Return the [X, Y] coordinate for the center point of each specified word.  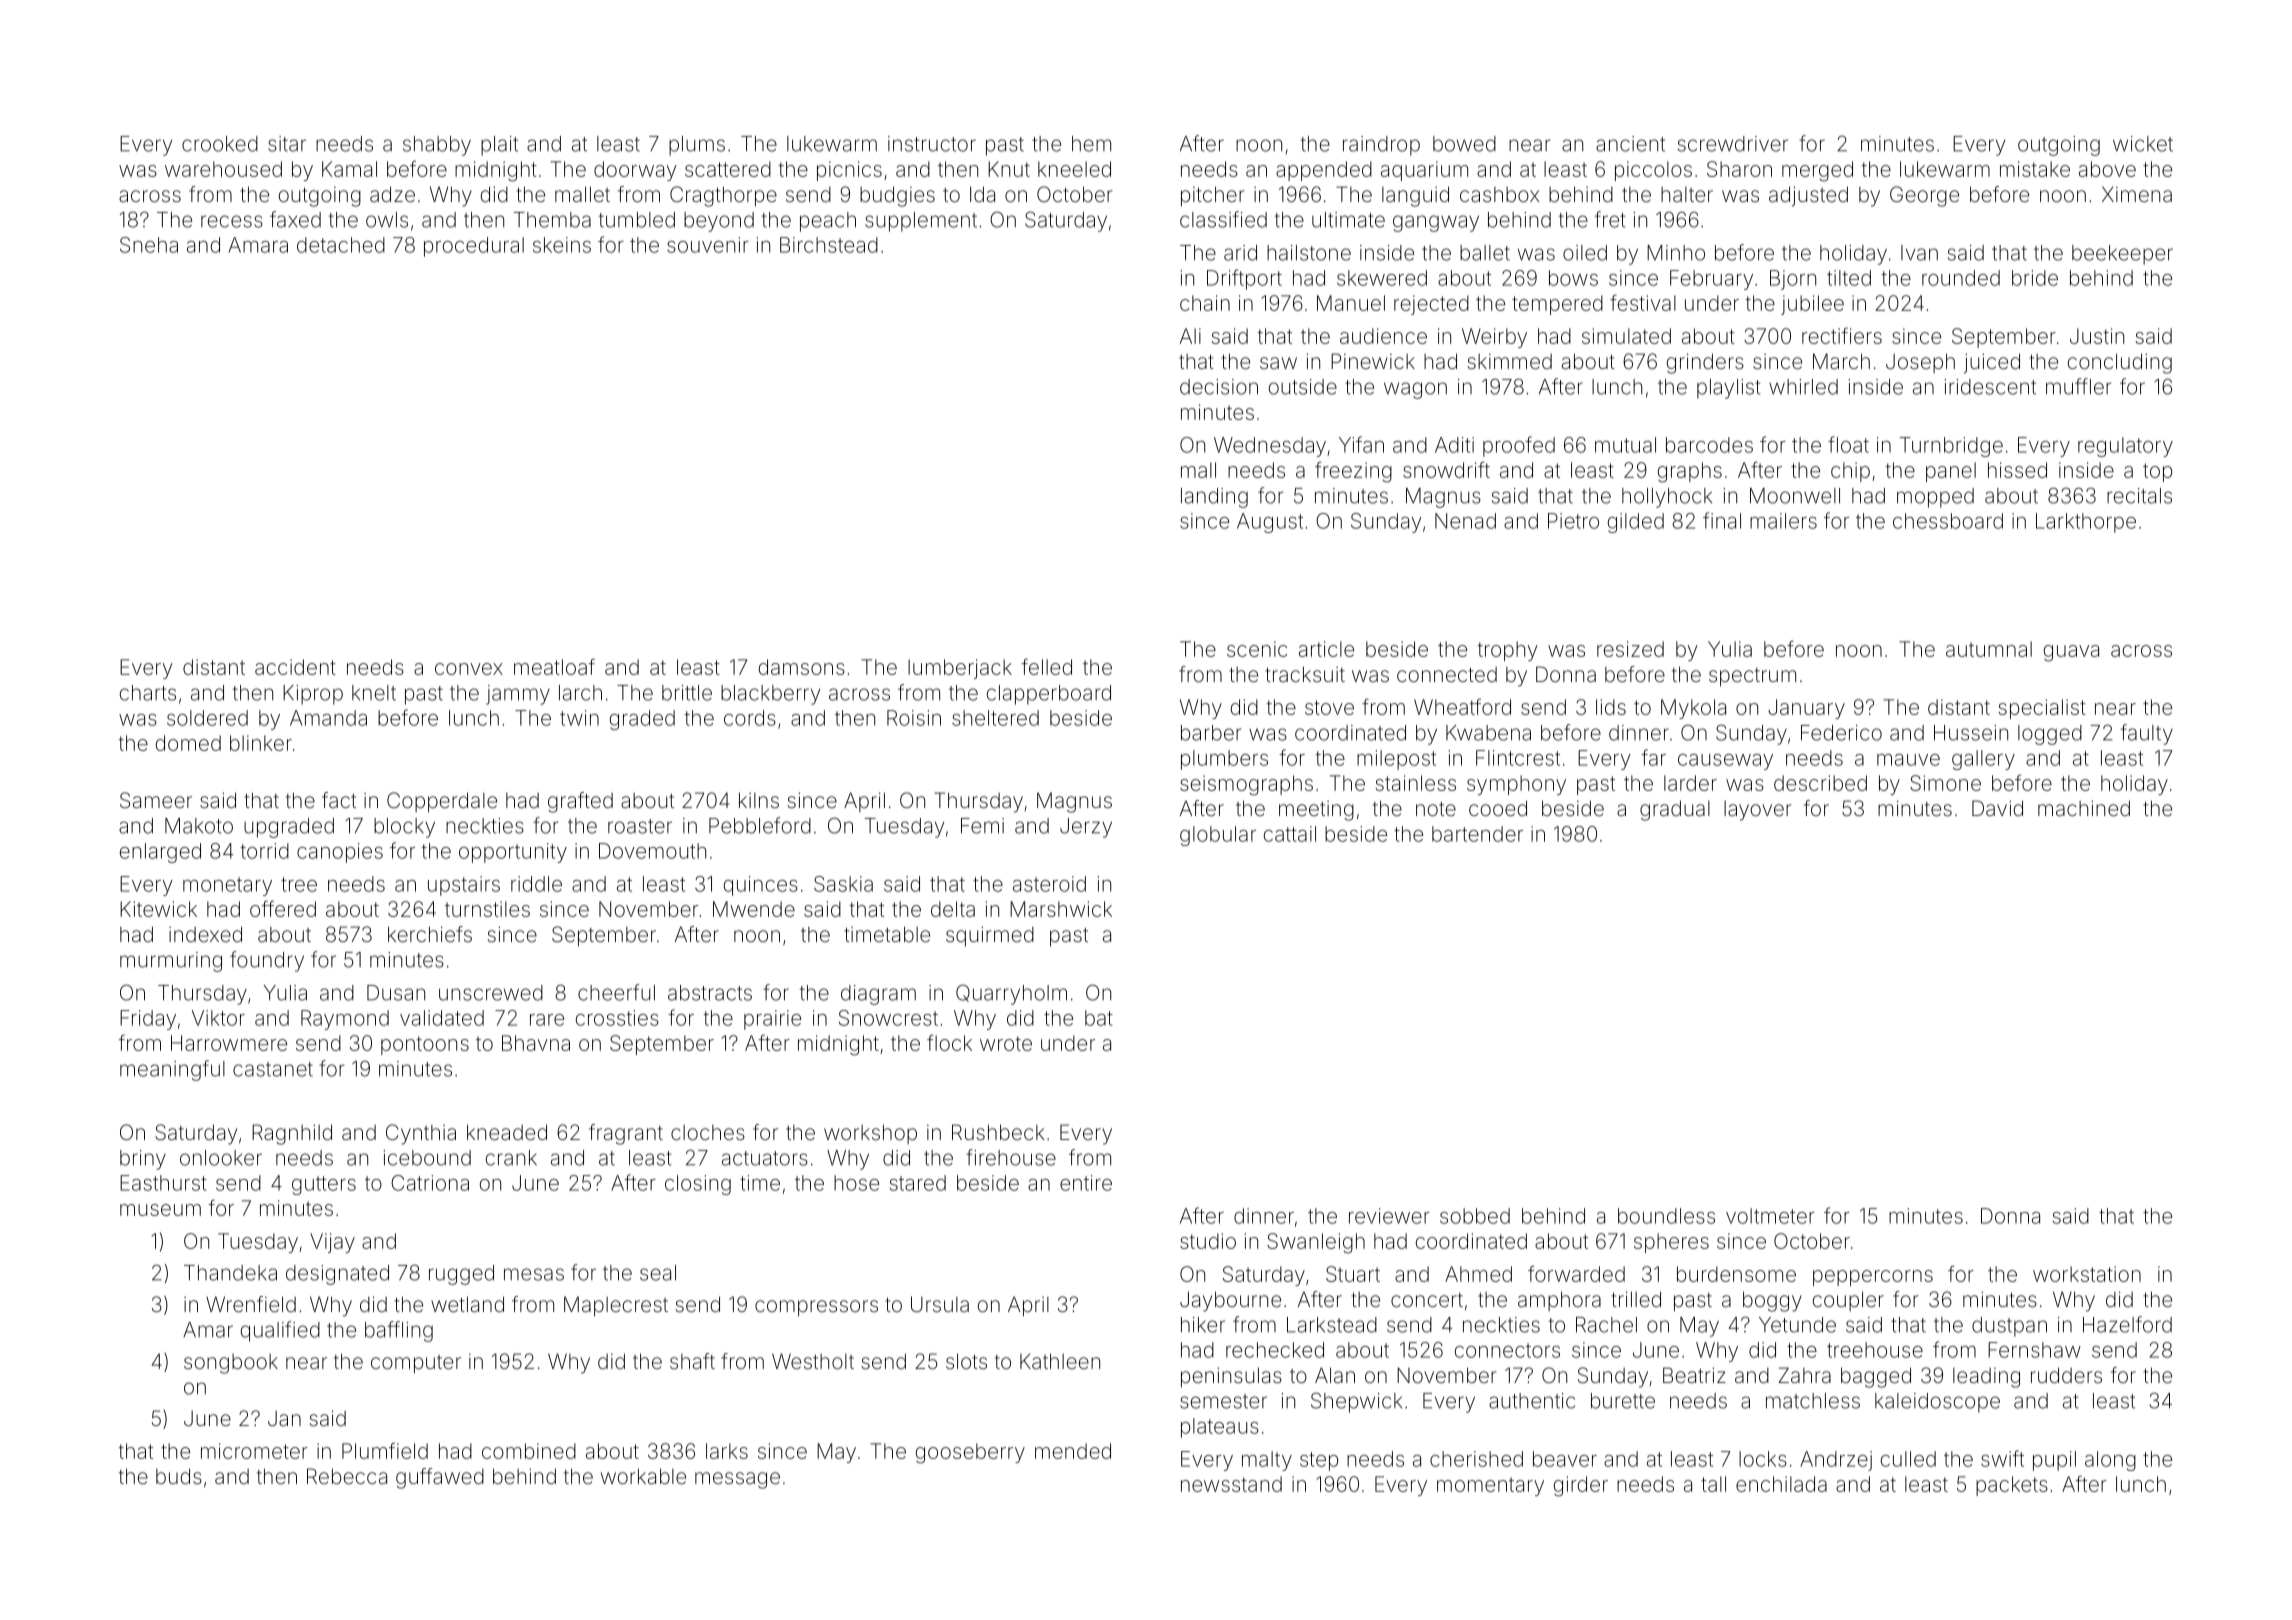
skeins [562, 245]
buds [179, 1476]
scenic [1257, 649]
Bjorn [1793, 280]
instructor [932, 144]
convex [469, 669]
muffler [2078, 386]
